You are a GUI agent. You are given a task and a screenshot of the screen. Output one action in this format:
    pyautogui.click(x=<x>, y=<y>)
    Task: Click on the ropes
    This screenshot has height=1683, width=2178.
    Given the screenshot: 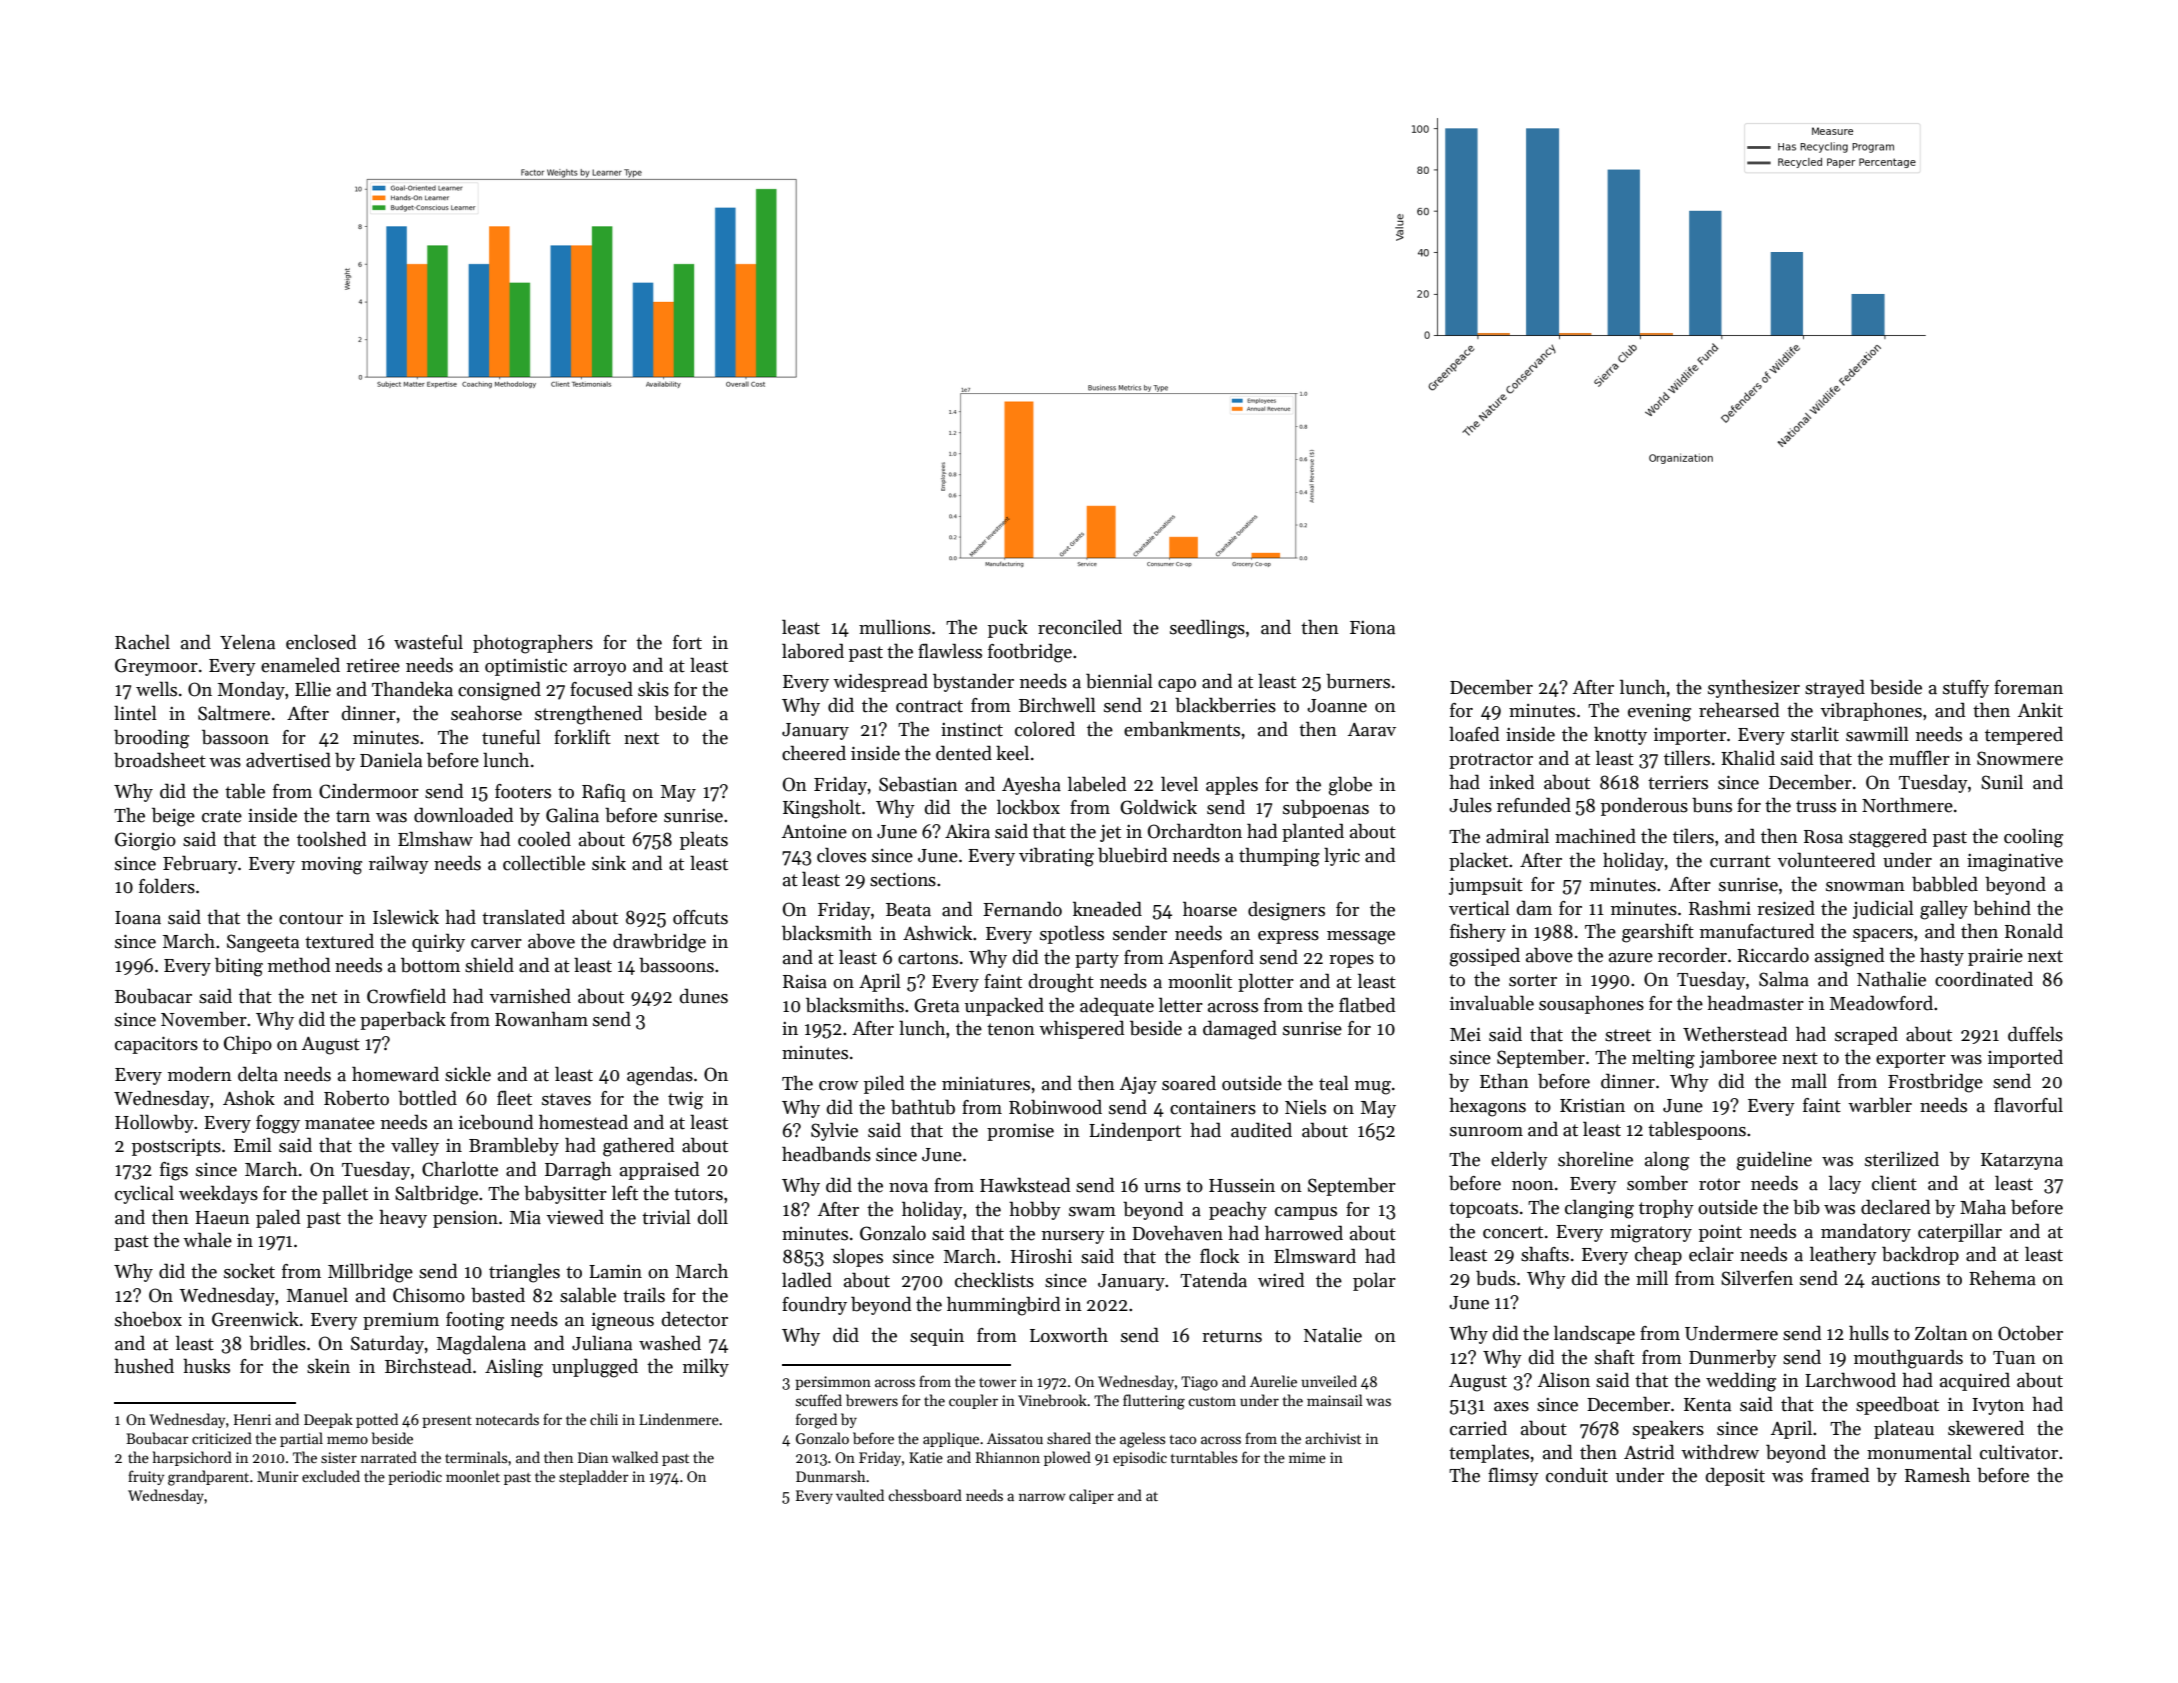 What is the action you would take?
    pyautogui.click(x=1351, y=961)
